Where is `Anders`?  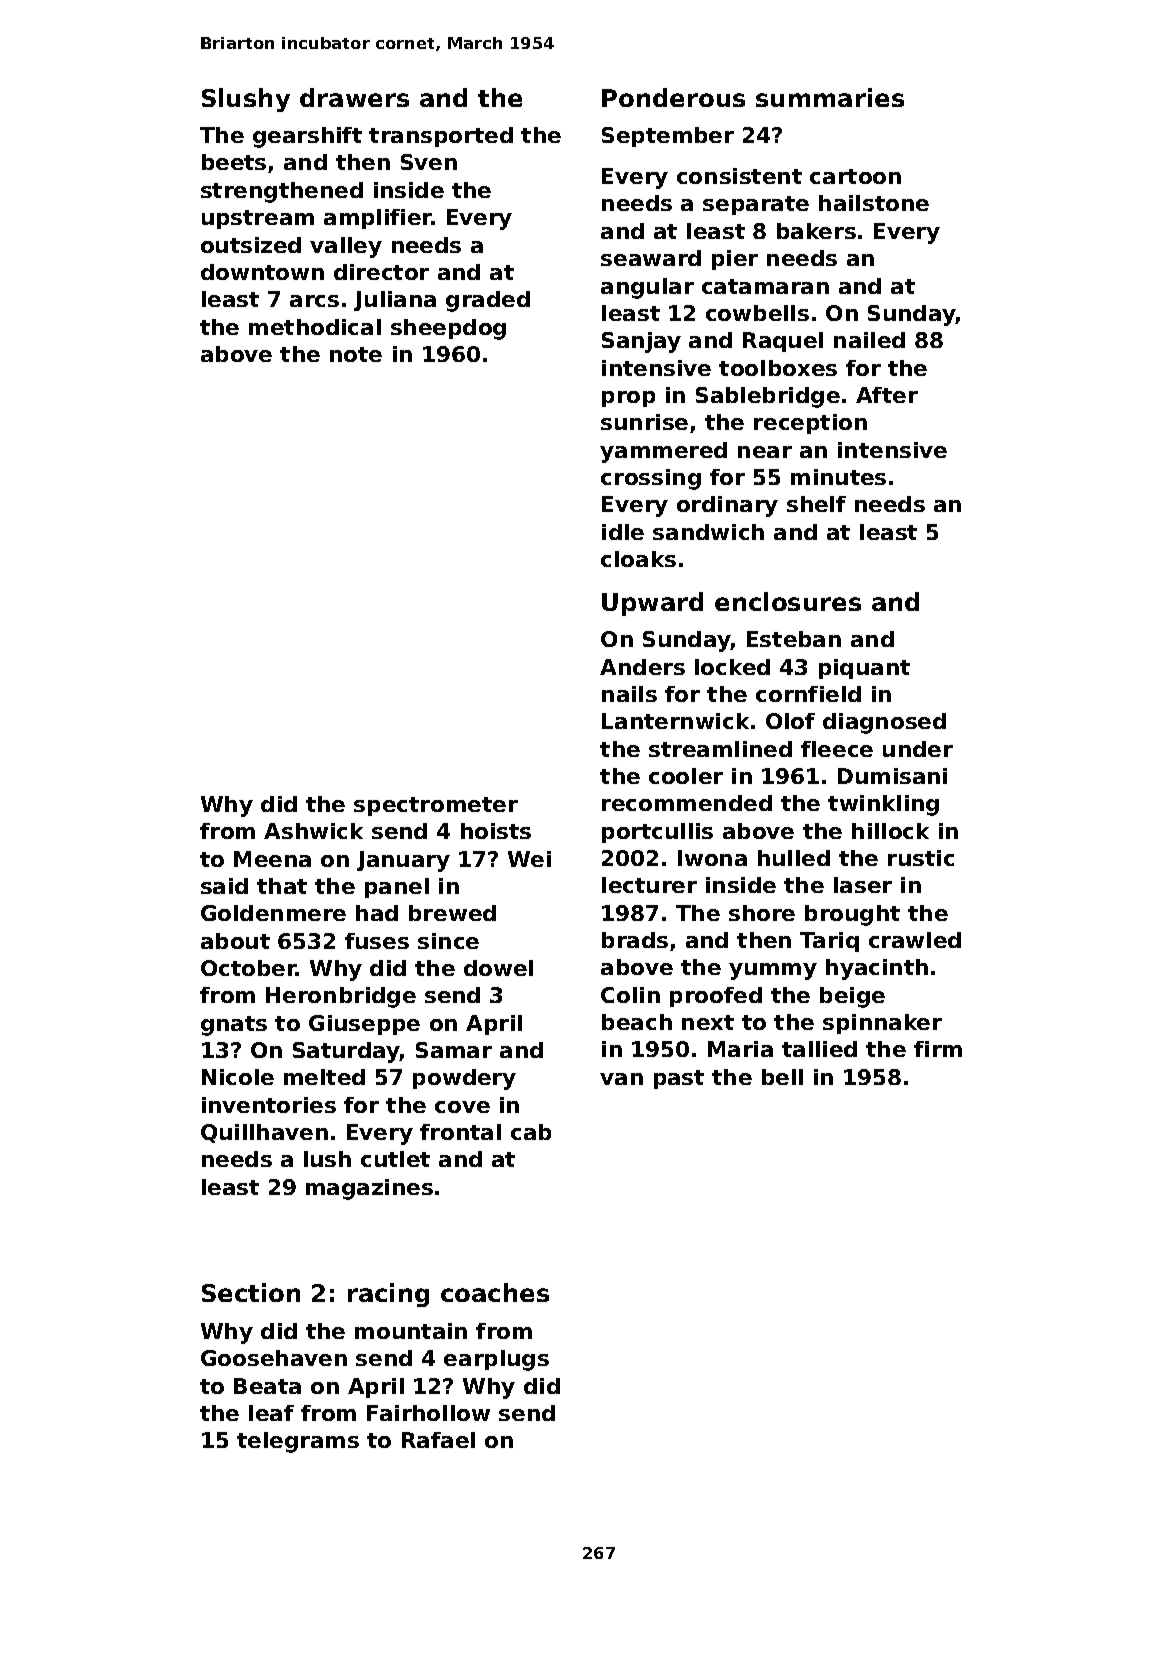
Anders is located at coordinates (642, 667).
